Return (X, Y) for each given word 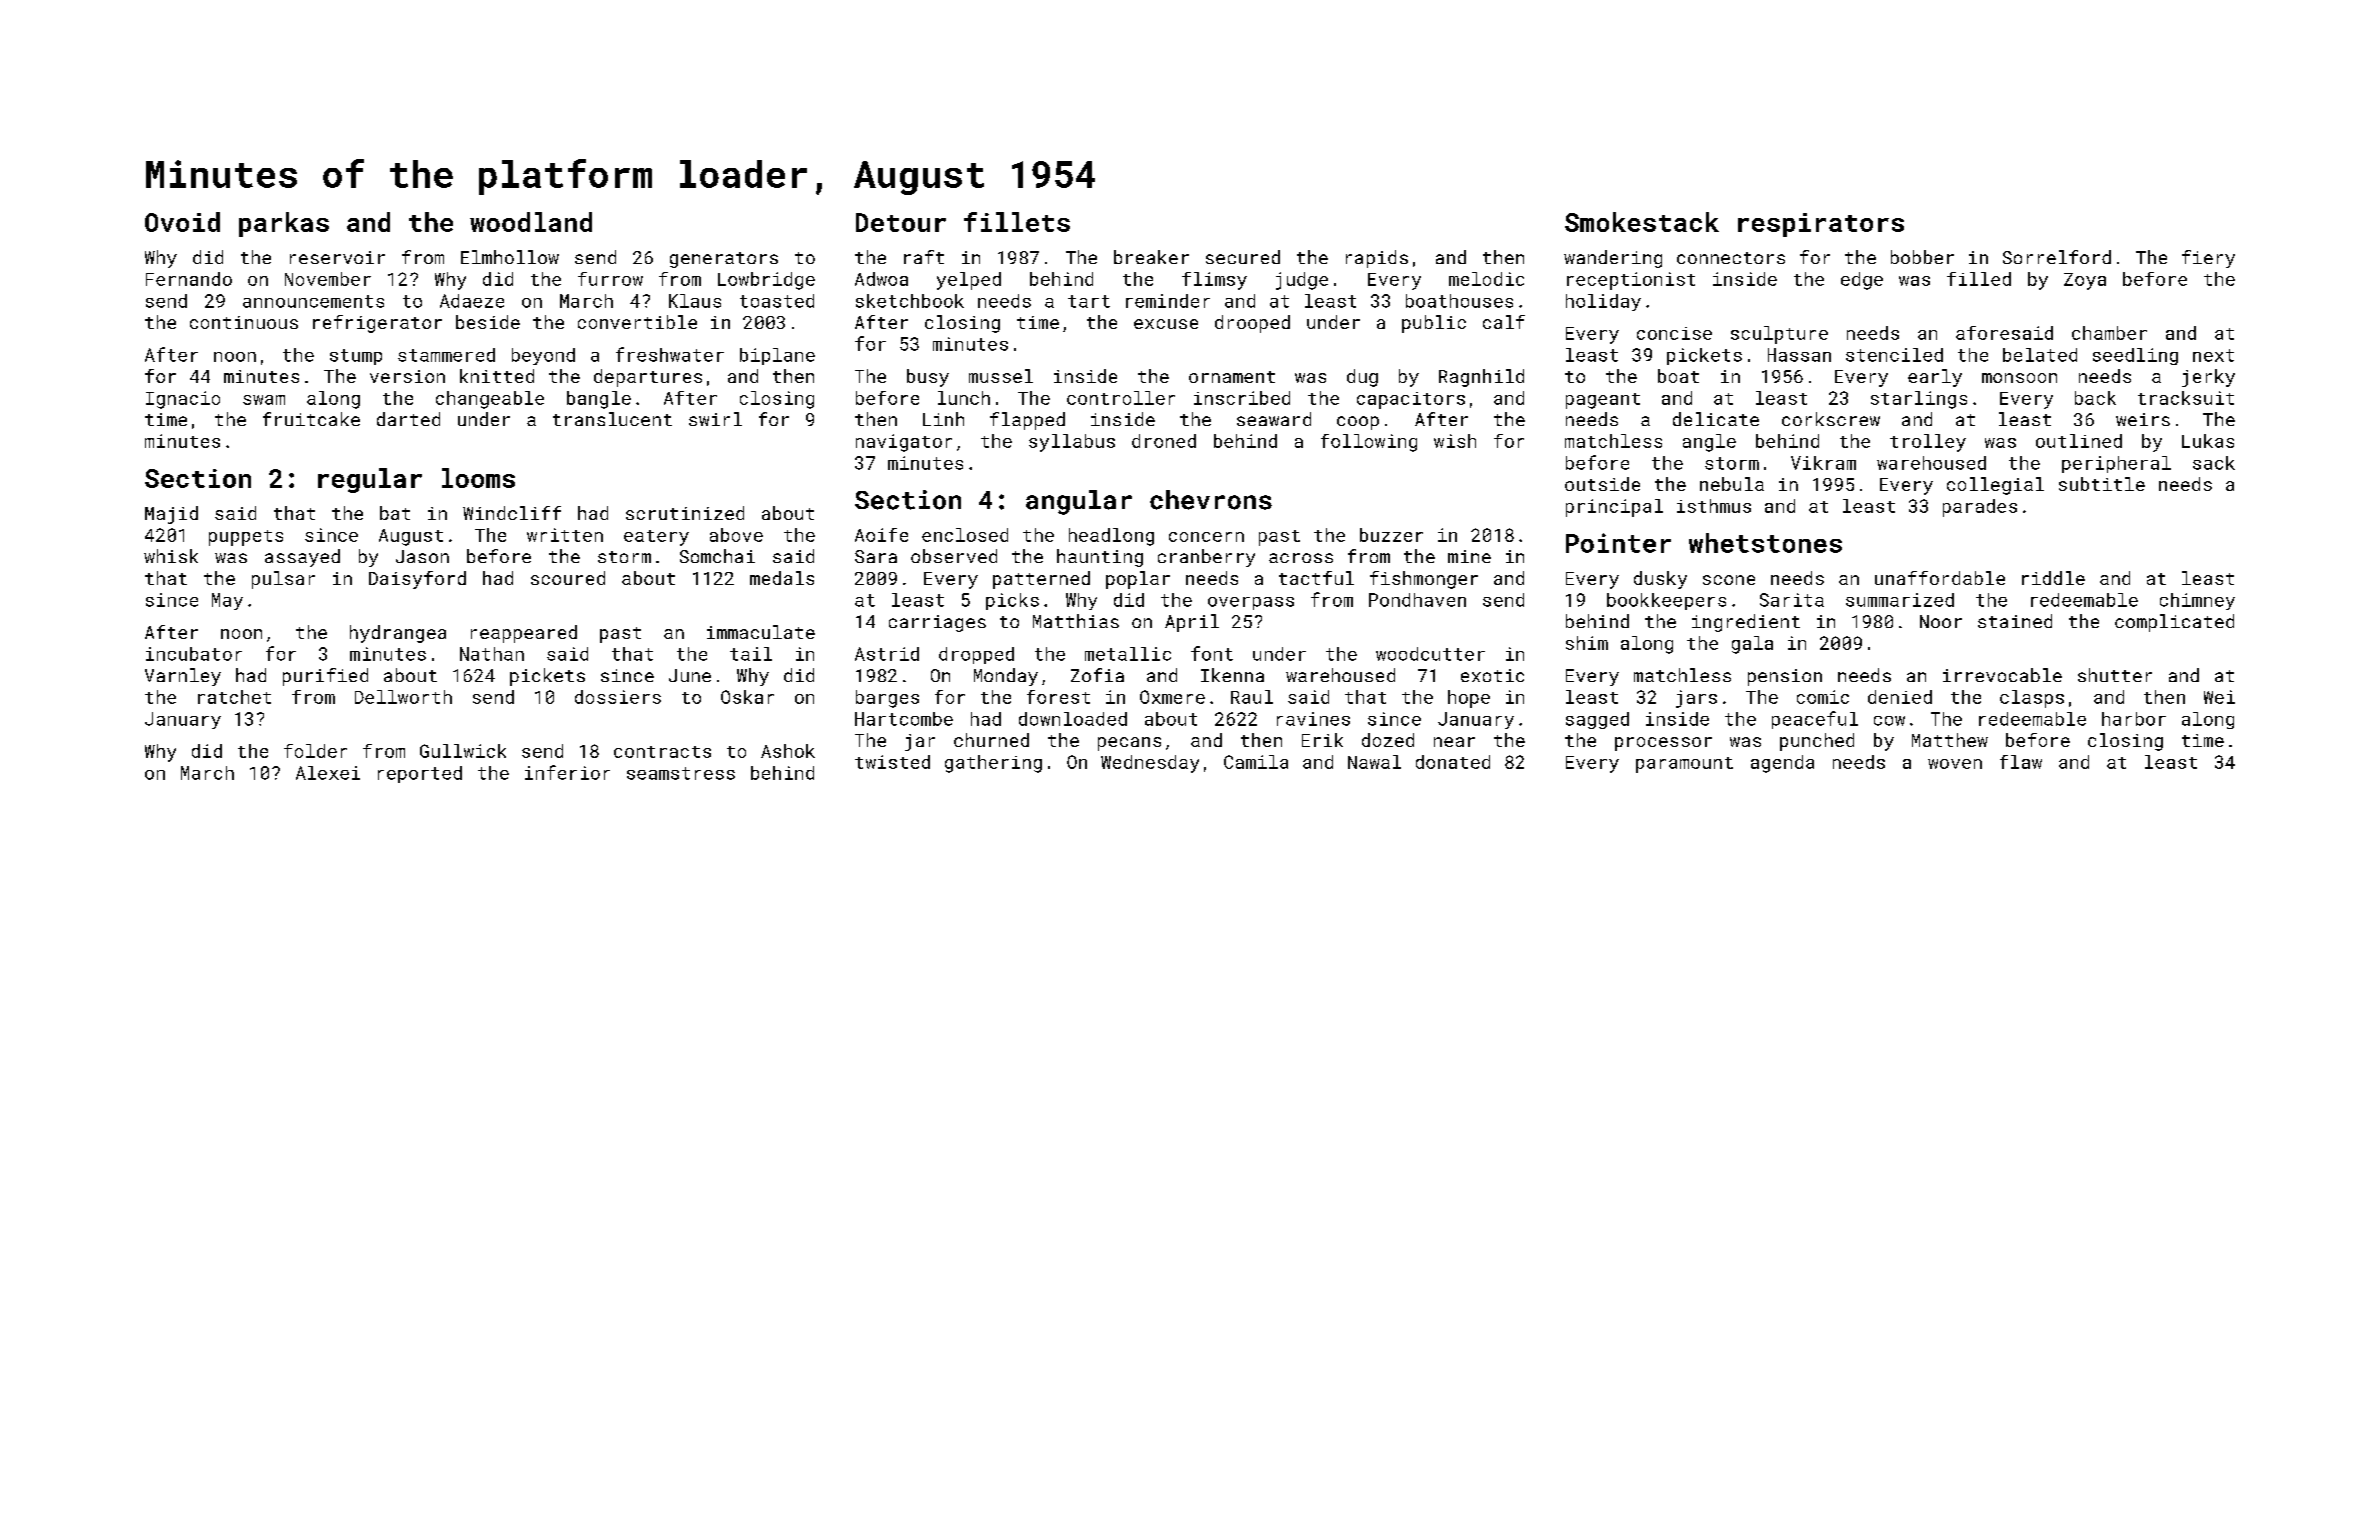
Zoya (2085, 281)
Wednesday (1150, 764)
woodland (531, 222)
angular (1079, 502)
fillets (1017, 222)
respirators (1821, 225)
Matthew (1950, 740)
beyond (543, 356)
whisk (171, 556)
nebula (1732, 484)
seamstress (681, 773)
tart (1089, 301)
